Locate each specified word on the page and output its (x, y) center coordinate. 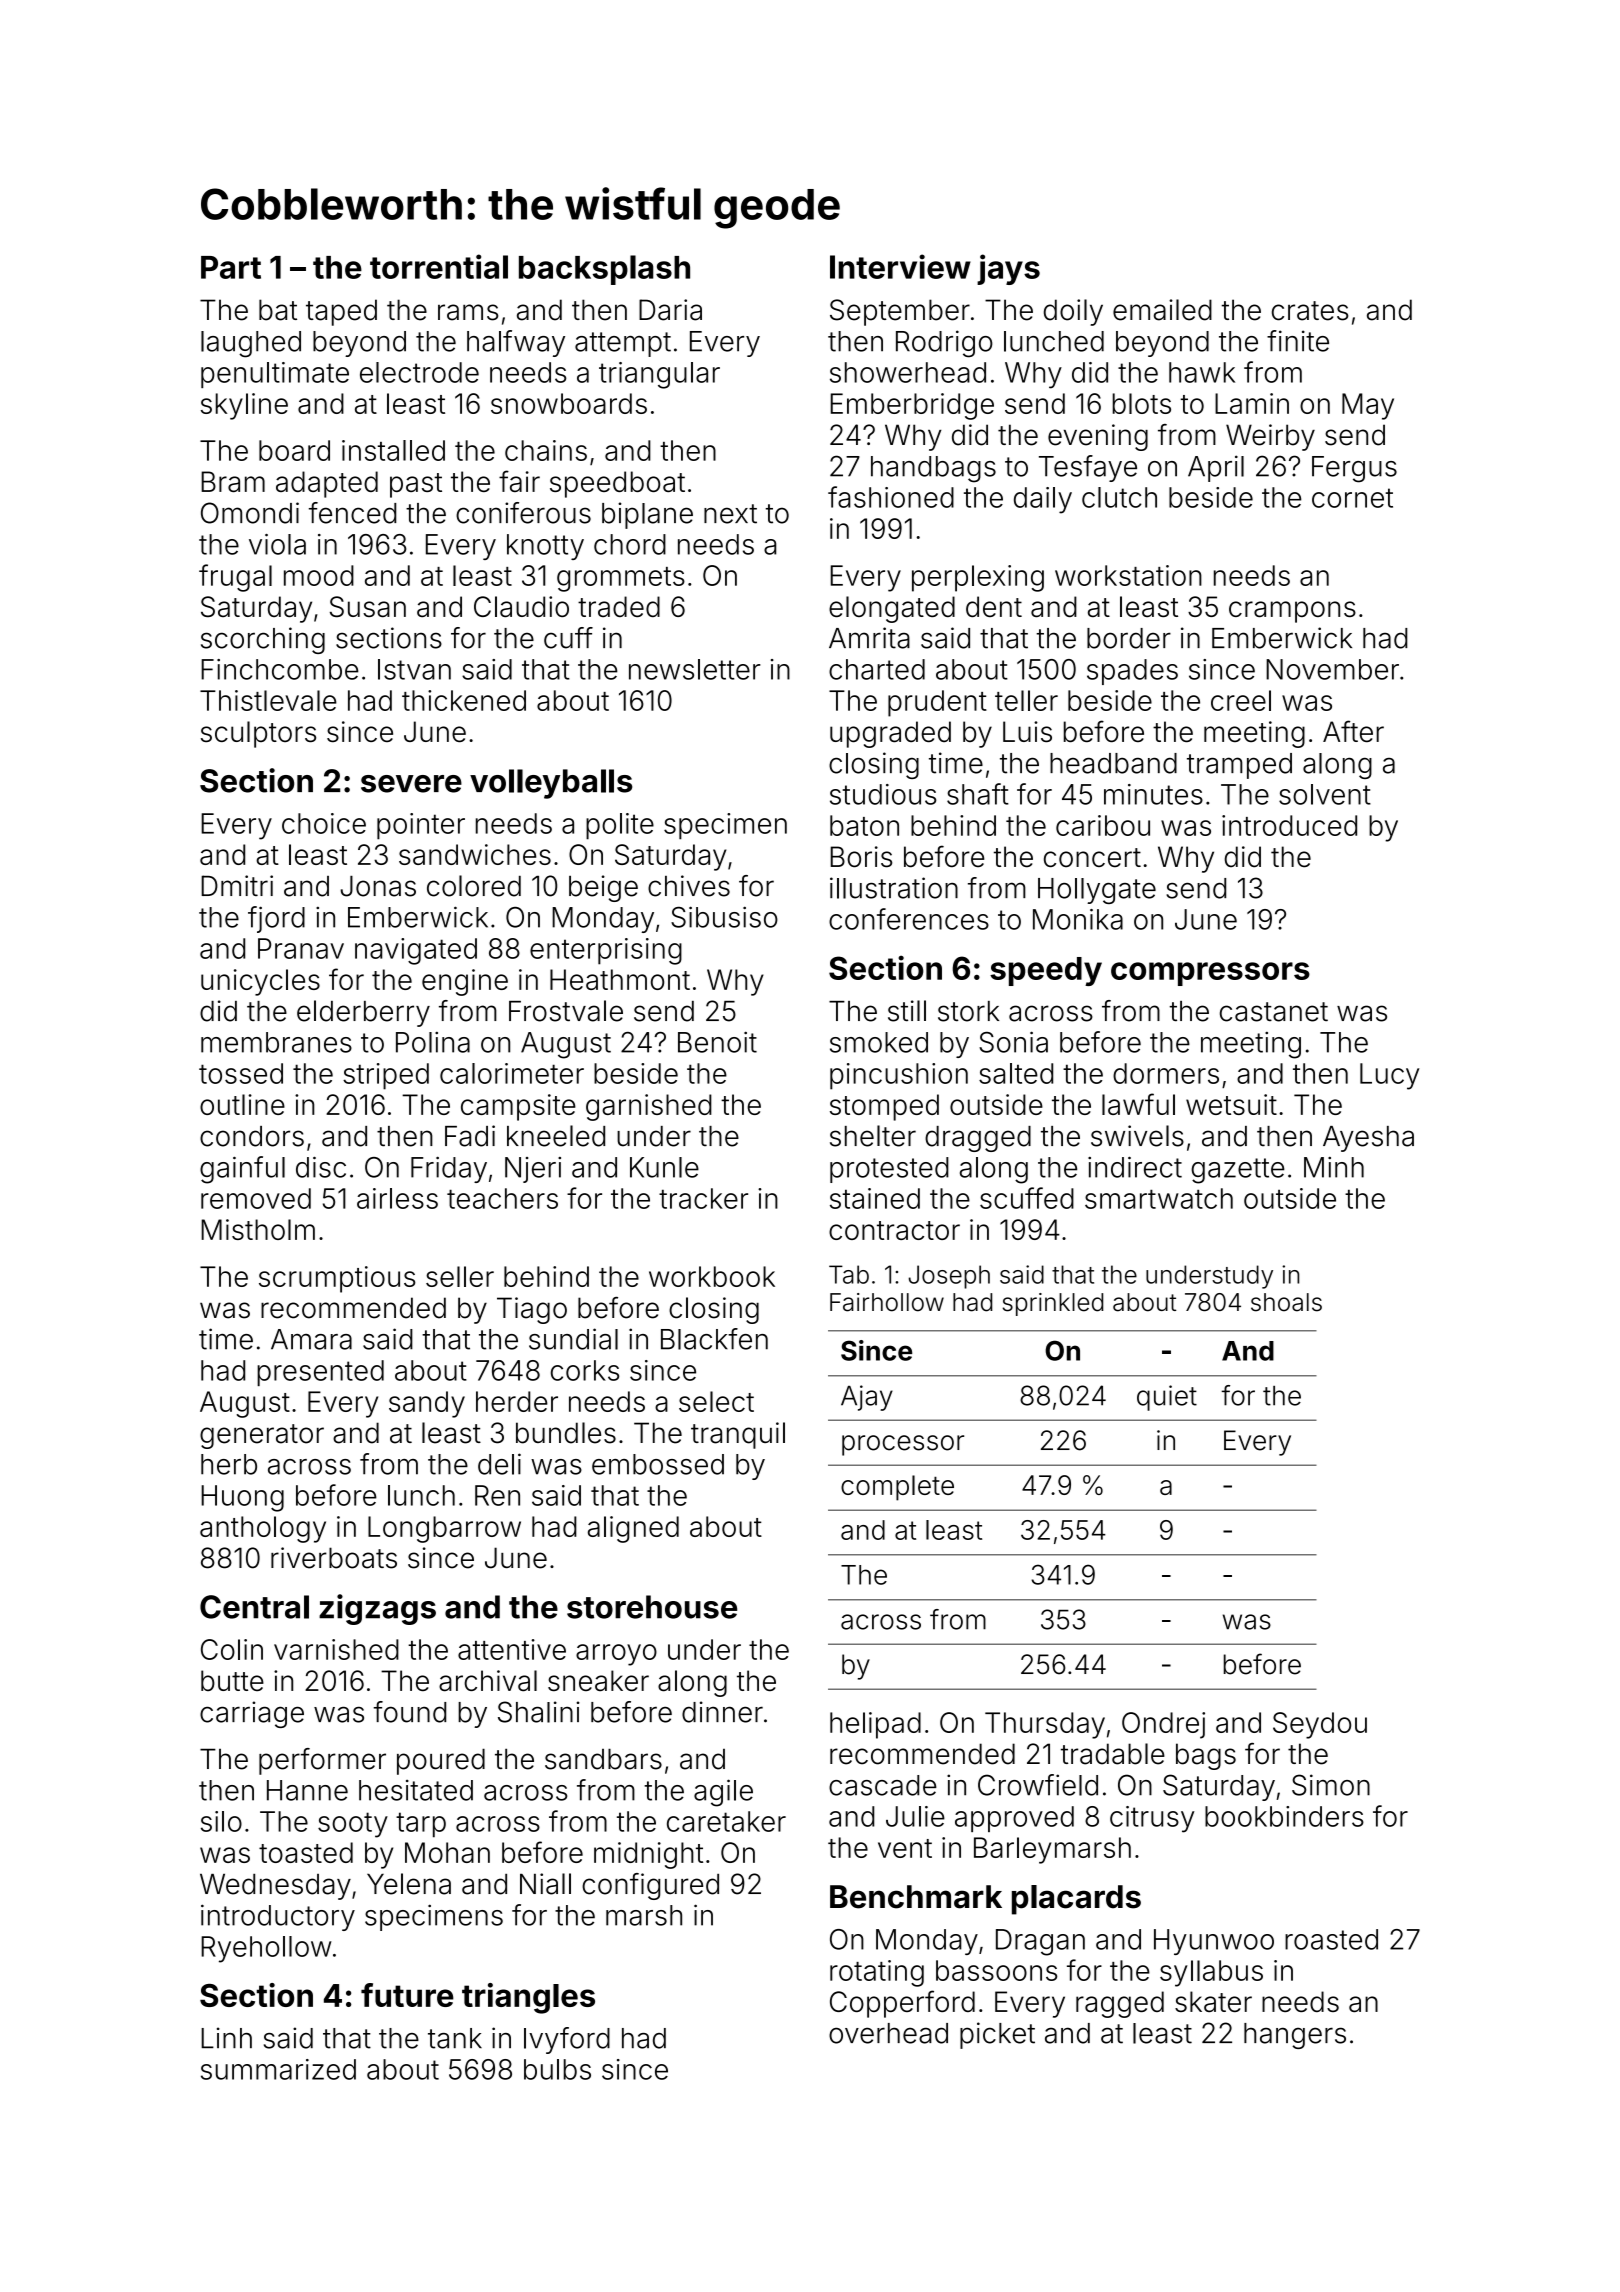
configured (650, 1886)
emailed (1162, 310)
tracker (703, 1198)
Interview (900, 266)
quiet (1167, 1398)
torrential (439, 266)
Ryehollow (266, 1949)
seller (460, 1276)
